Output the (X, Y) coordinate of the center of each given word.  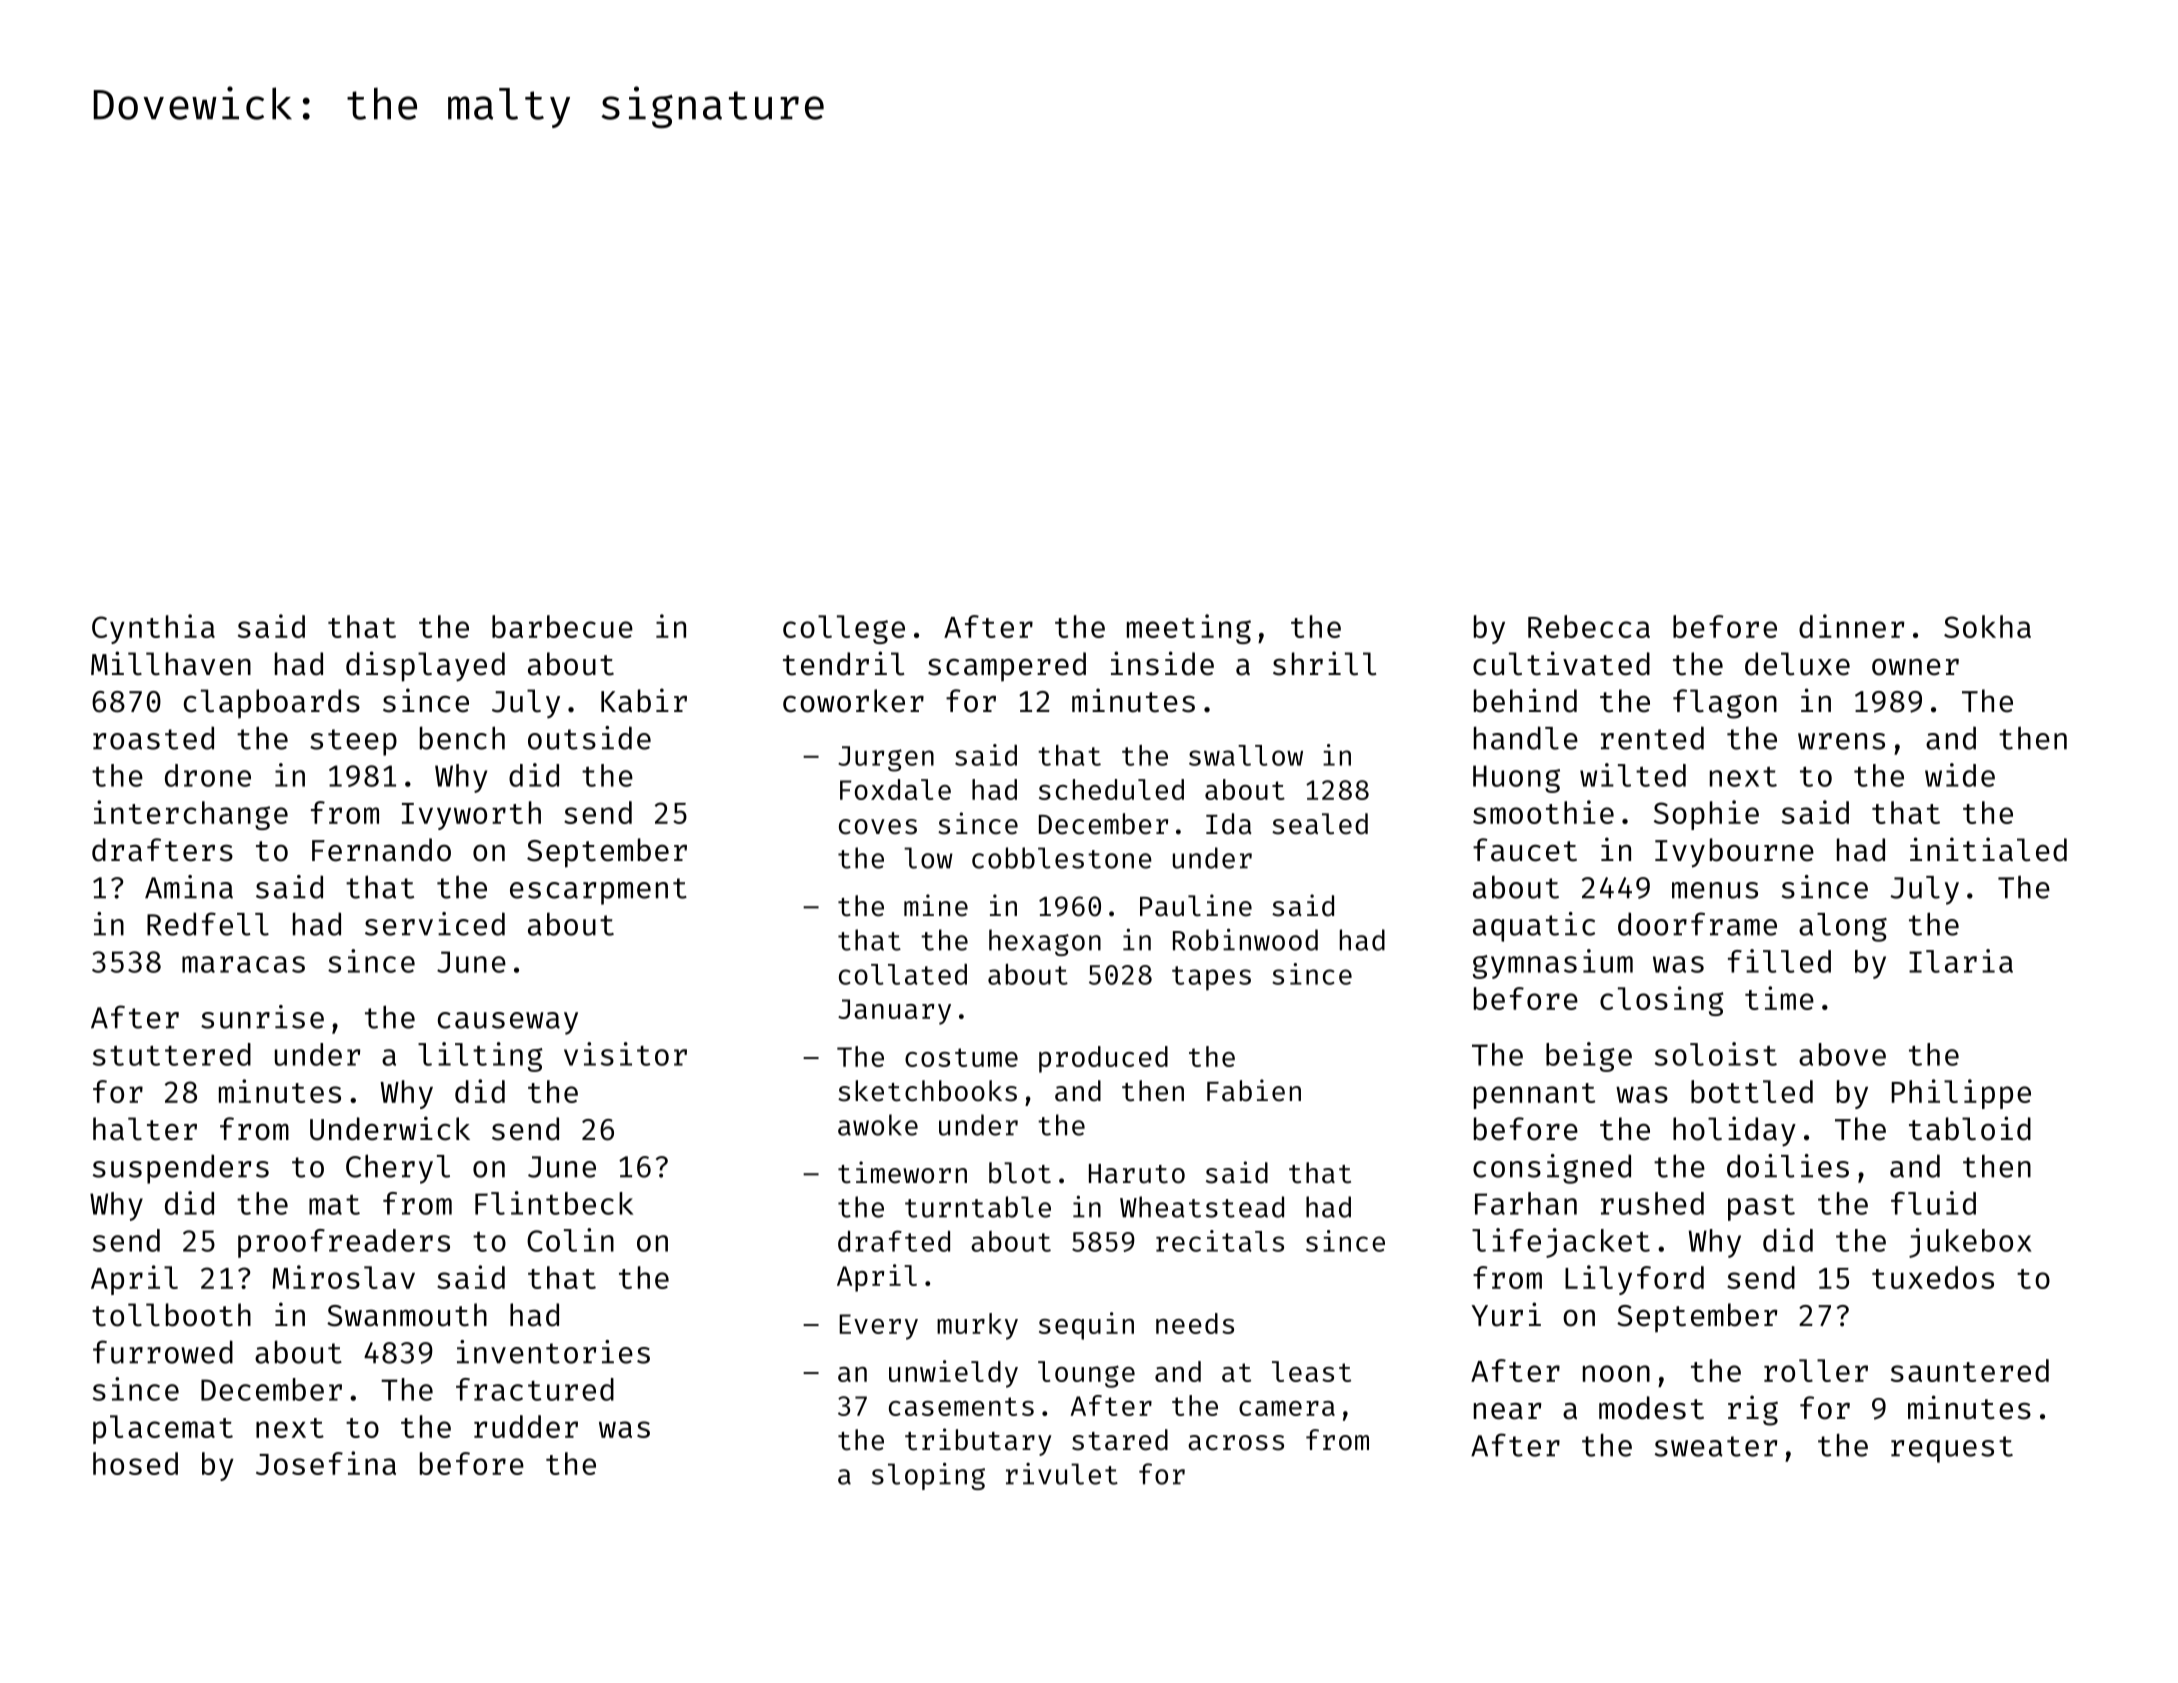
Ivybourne (1734, 853)
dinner (1851, 626)
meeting (1189, 629)
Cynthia (153, 629)
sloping (928, 1476)
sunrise (262, 1017)
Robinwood (1245, 940)
